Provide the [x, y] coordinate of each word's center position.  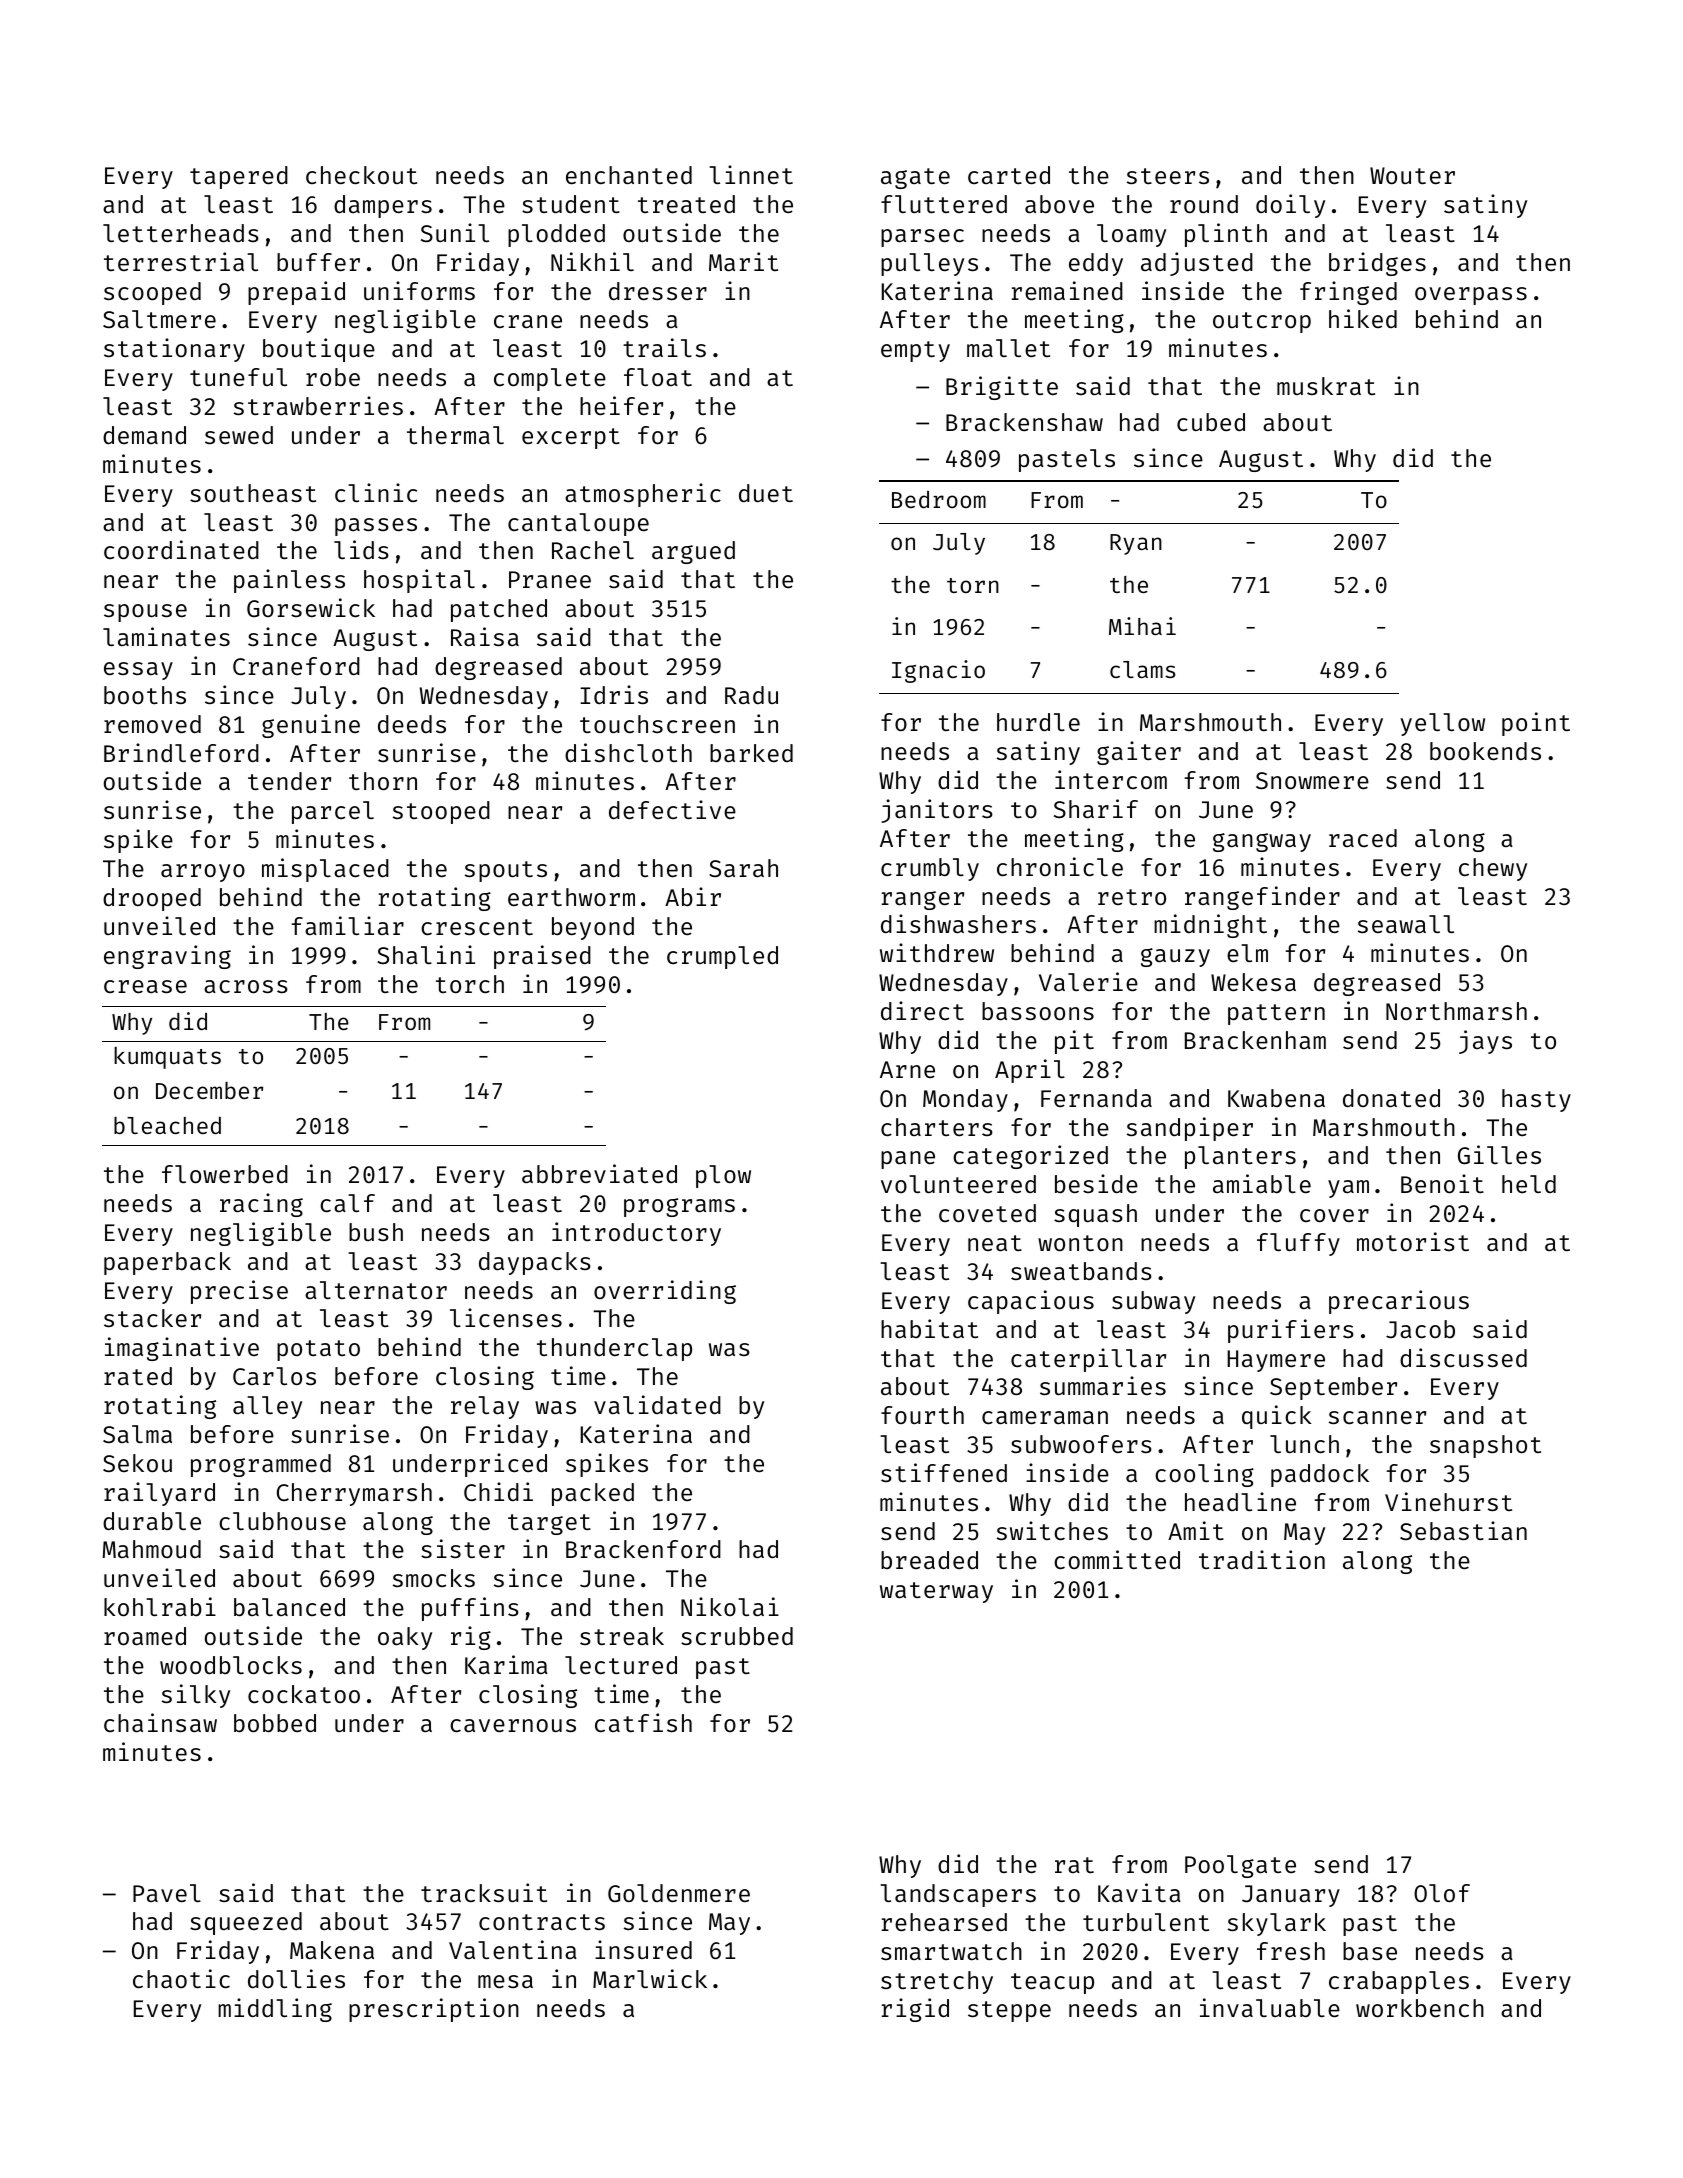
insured [643, 1949]
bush [376, 1232]
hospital [419, 581]
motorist [1413, 1241]
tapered [239, 177]
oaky [405, 1638]
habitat [929, 1328]
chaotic [181, 1978]
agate [915, 178]
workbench [1420, 2008]
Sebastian [1463, 1530]
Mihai [1142, 626]
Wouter [1412, 175]
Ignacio [938, 671]
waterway [936, 1592]
